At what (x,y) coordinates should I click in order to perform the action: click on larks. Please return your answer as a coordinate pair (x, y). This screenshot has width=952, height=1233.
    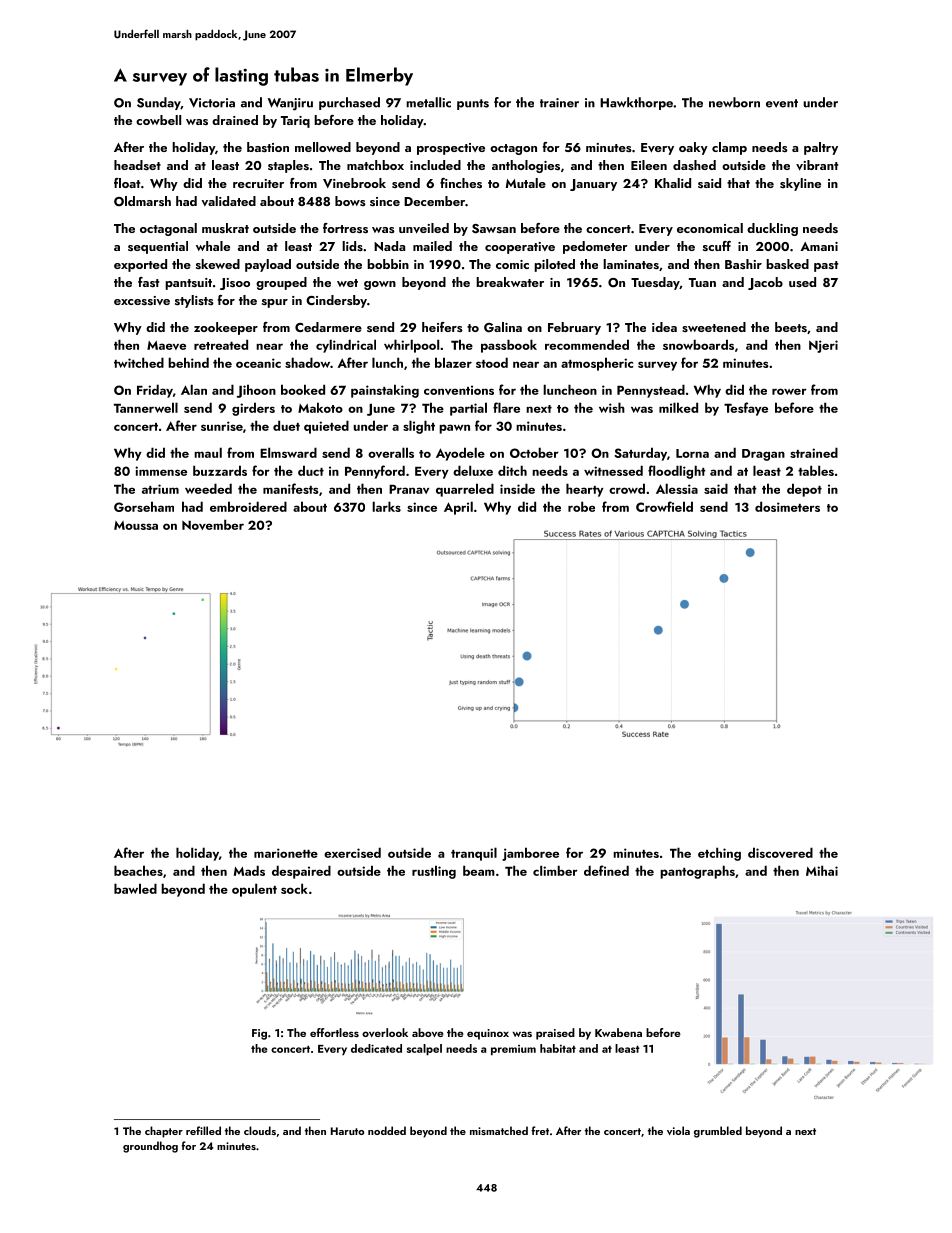
    Looking at the image, I should click on (386, 506).
